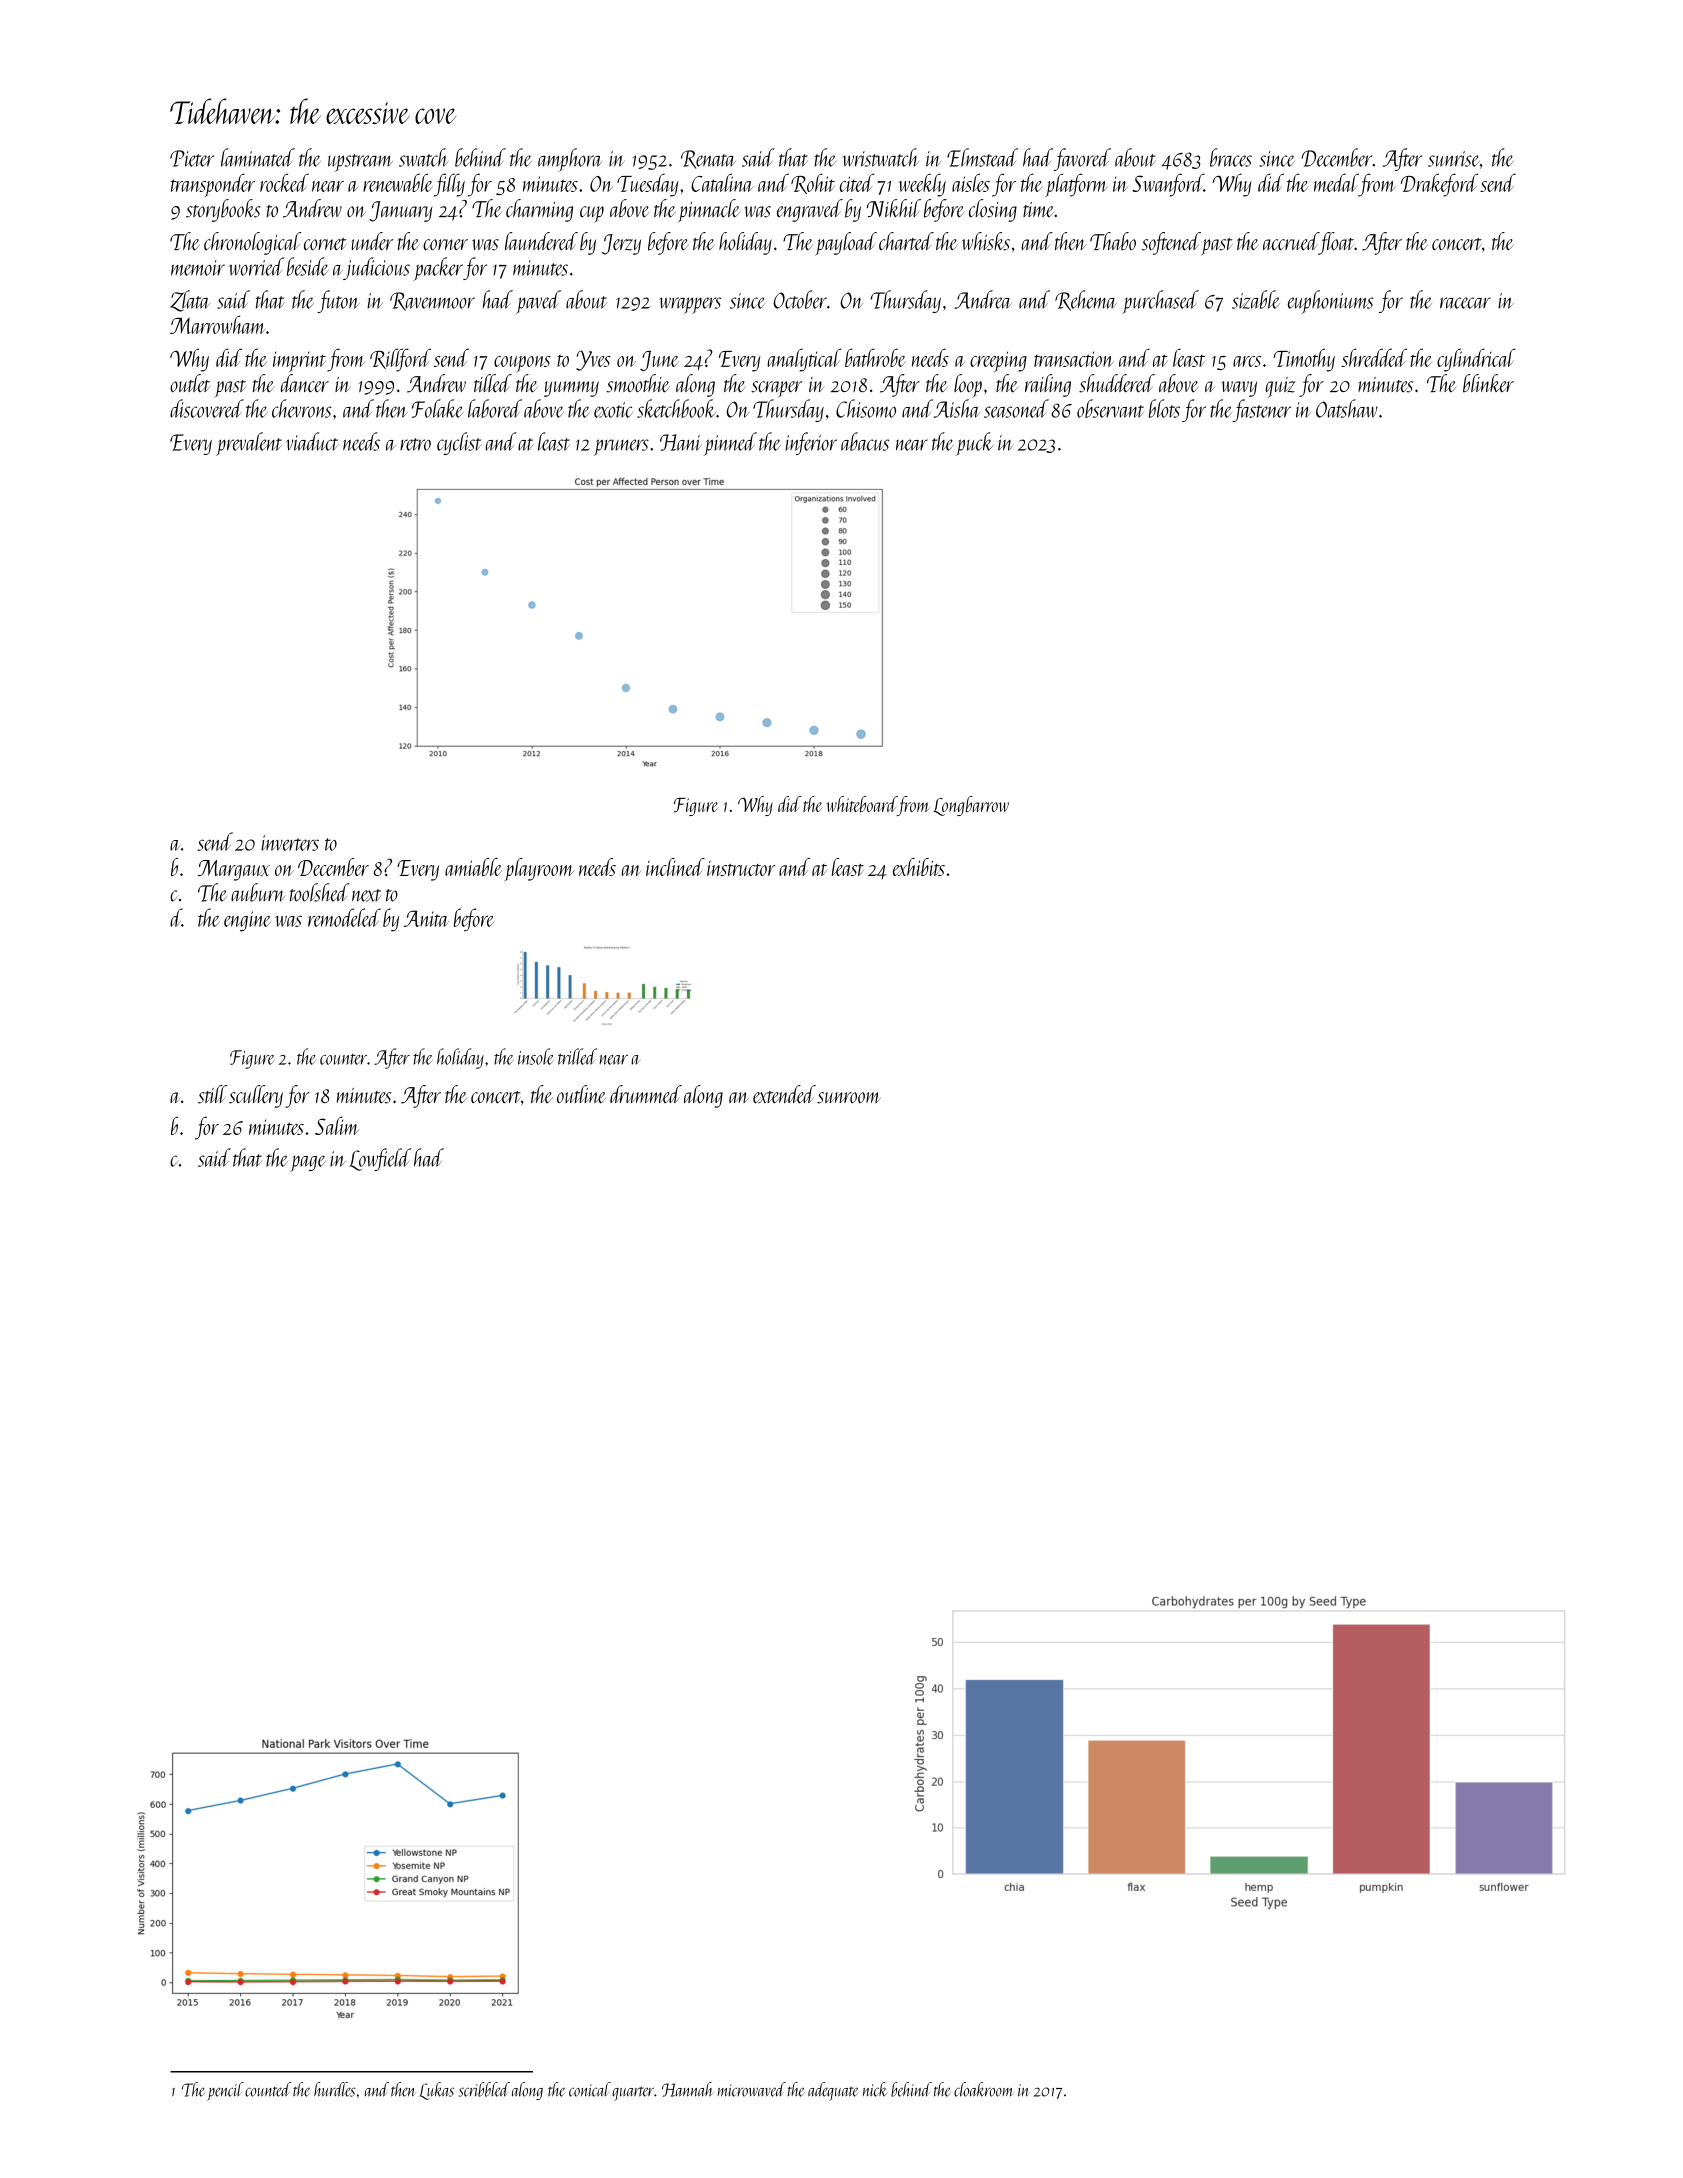 This document has width=1683, height=2178. I want to click on cloakroom, so click(983, 2089).
